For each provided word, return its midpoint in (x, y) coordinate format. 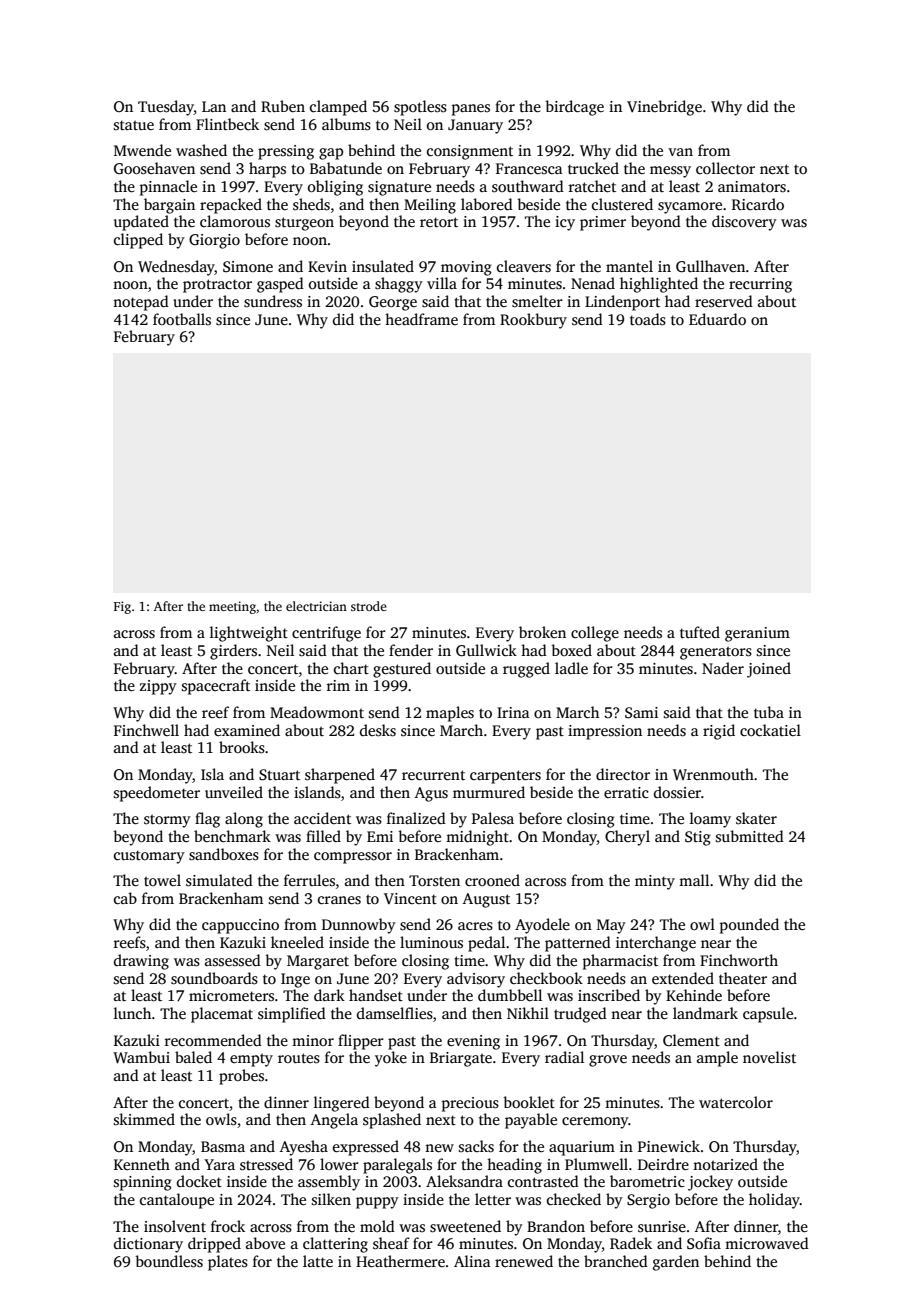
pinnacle (168, 188)
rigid (719, 732)
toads (648, 319)
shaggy (399, 285)
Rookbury (533, 321)
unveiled (234, 792)
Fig (122, 607)
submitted (750, 836)
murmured (489, 792)
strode (369, 606)
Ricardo (758, 204)
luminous (431, 942)
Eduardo (717, 319)
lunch (132, 1013)
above (265, 1243)
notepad (141, 303)
